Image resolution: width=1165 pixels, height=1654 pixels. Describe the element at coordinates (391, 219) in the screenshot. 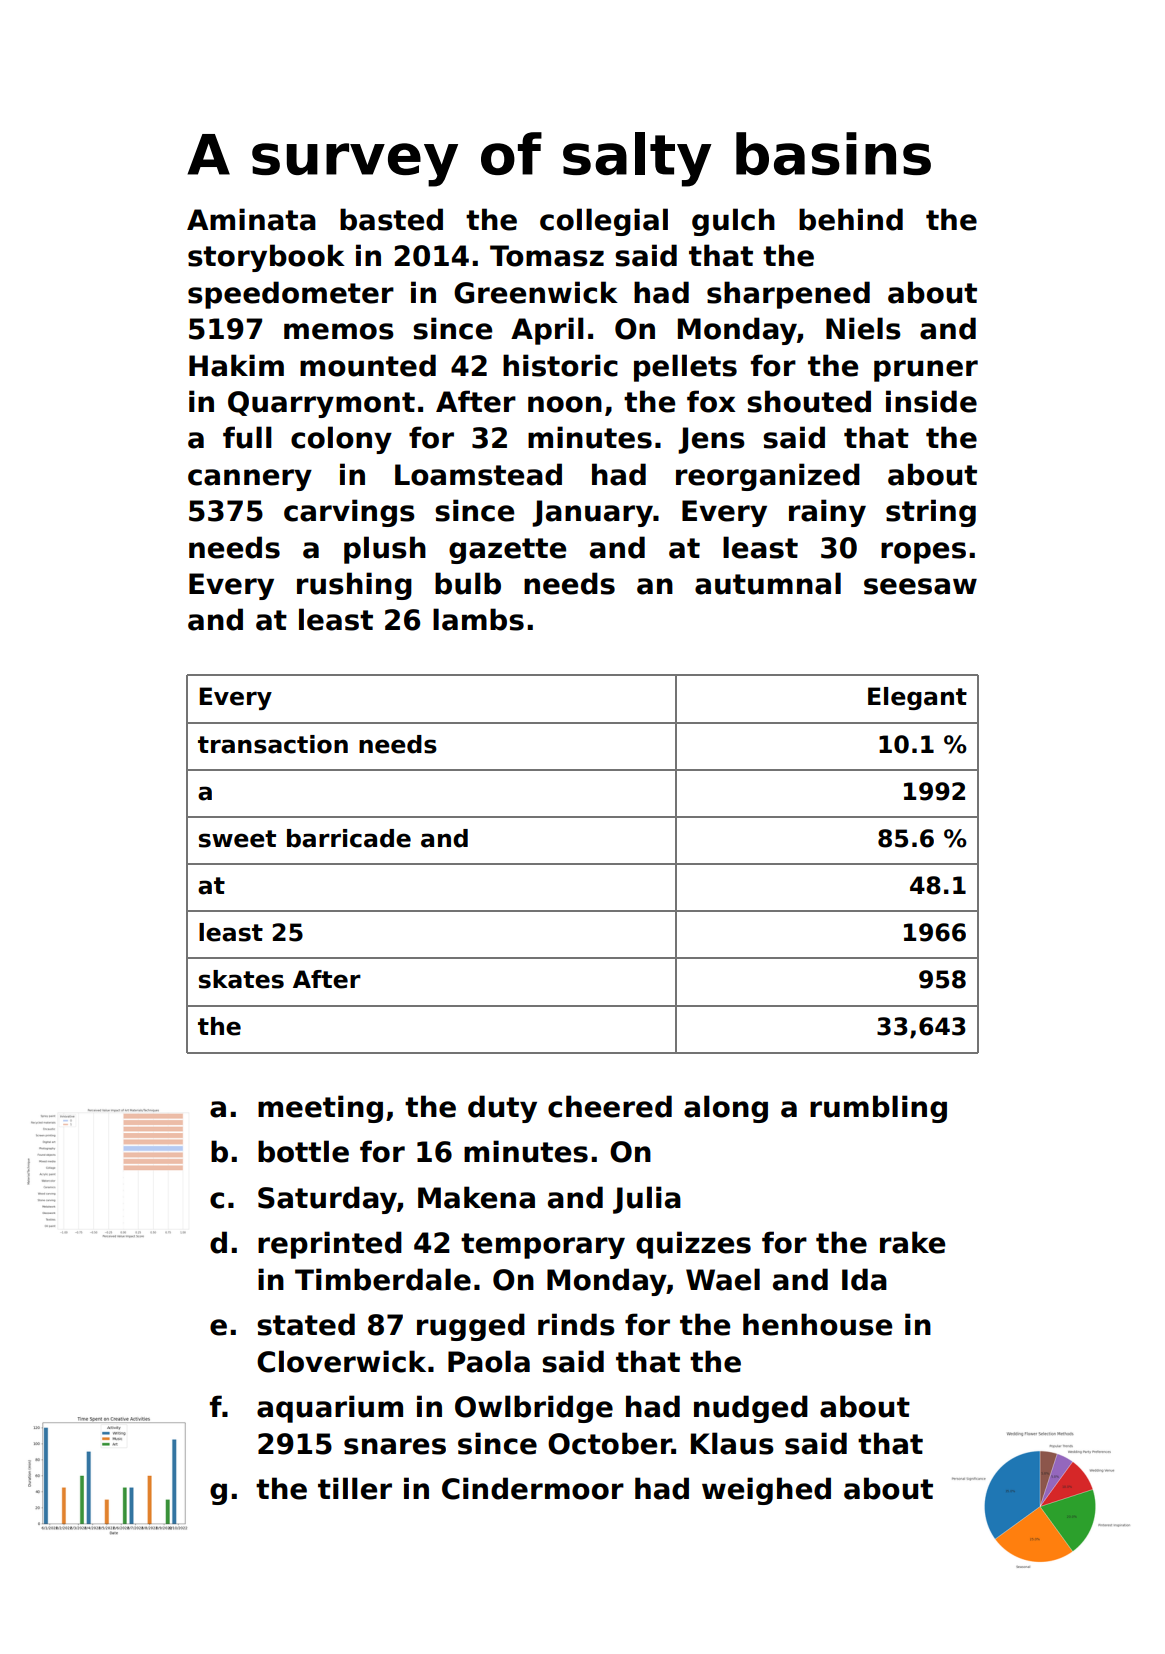

I see `basted` at that location.
